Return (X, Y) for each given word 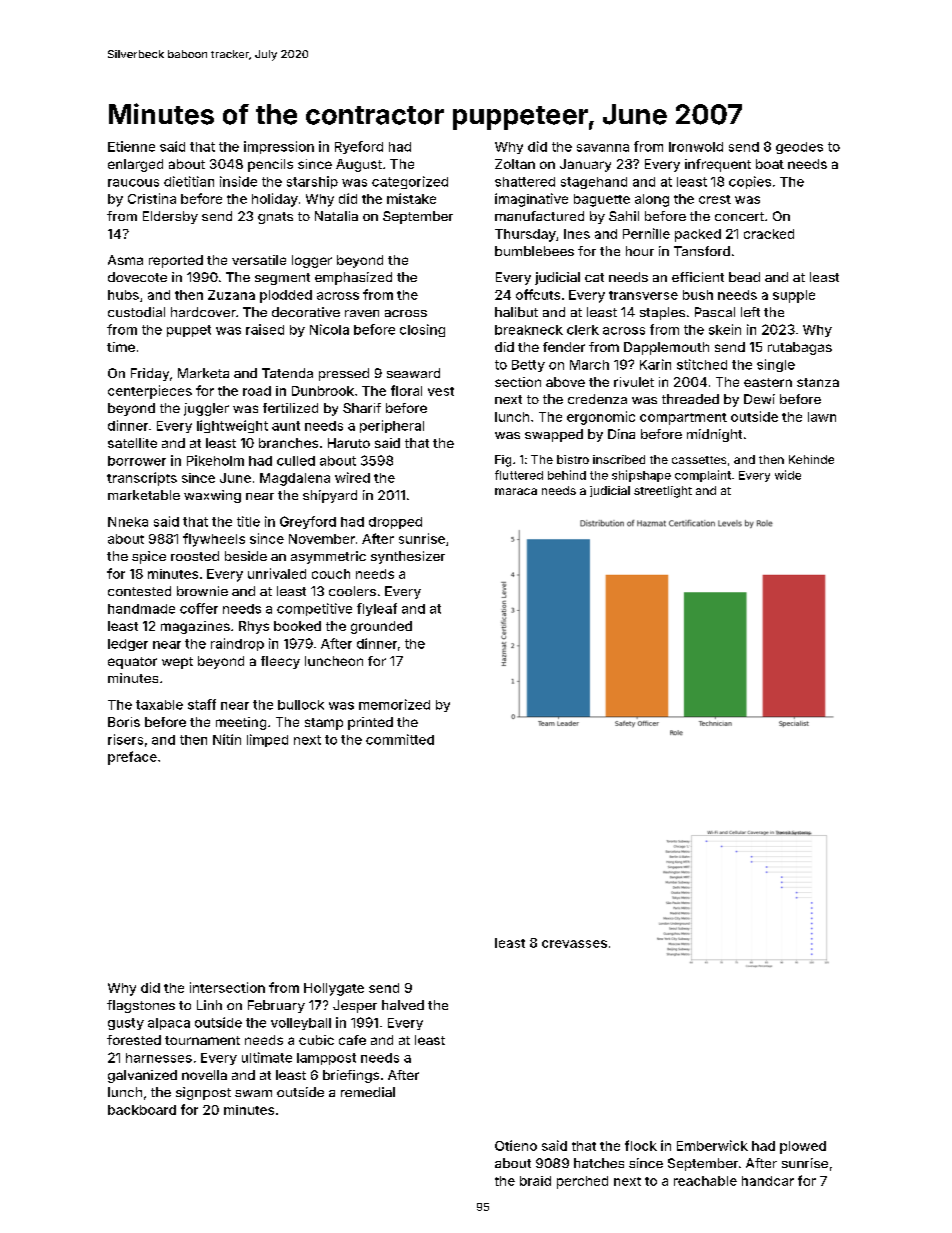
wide (788, 475)
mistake (411, 198)
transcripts (142, 479)
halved (403, 1005)
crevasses (574, 944)
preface (132, 758)
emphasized (353, 278)
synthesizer (408, 557)
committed (400, 739)
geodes (799, 148)
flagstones (141, 1006)
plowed (803, 1147)
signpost (203, 1093)
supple (794, 296)
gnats (275, 218)
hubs (123, 295)
